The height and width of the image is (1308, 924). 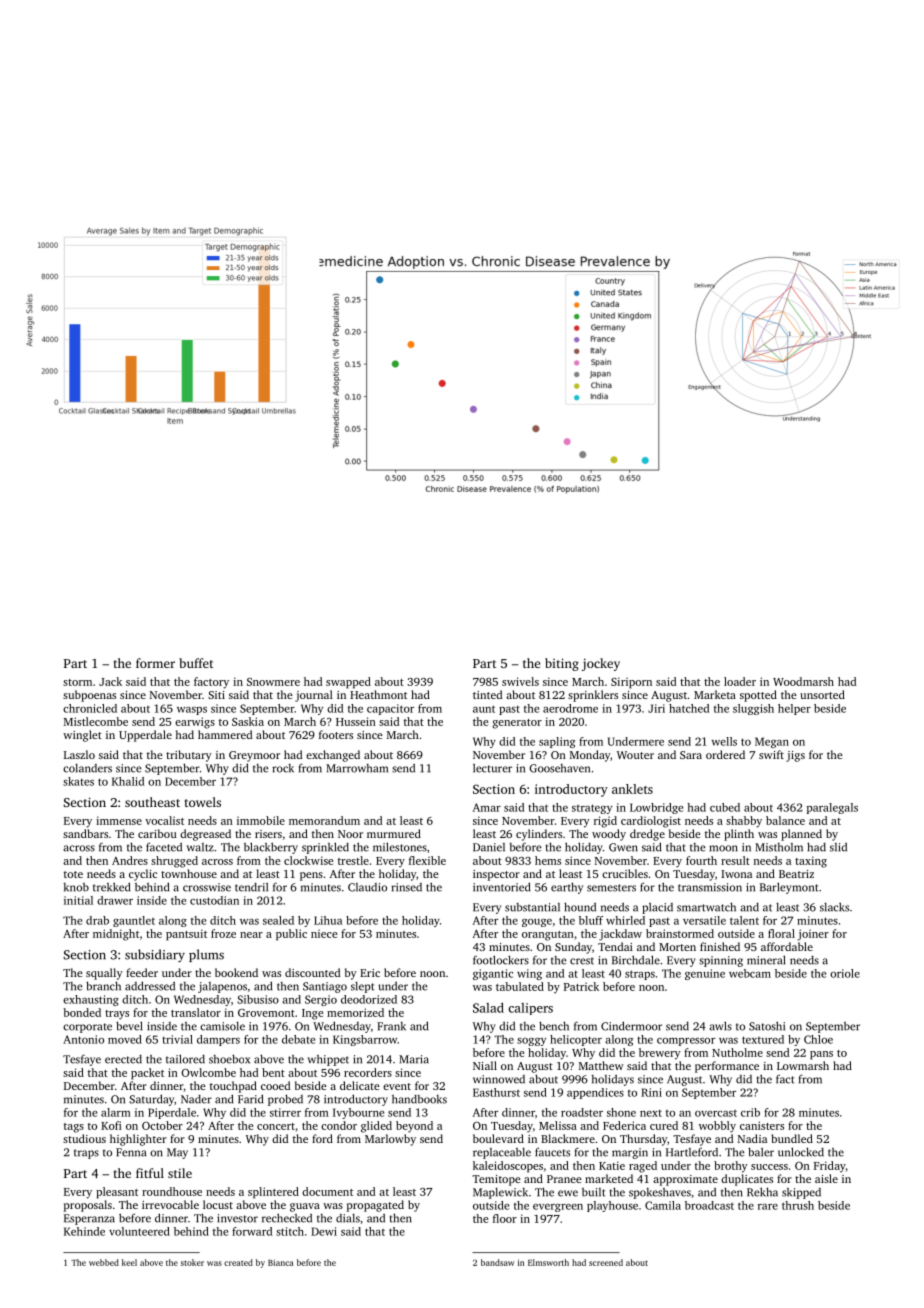 I want to click on stoker, so click(x=192, y=1262).
